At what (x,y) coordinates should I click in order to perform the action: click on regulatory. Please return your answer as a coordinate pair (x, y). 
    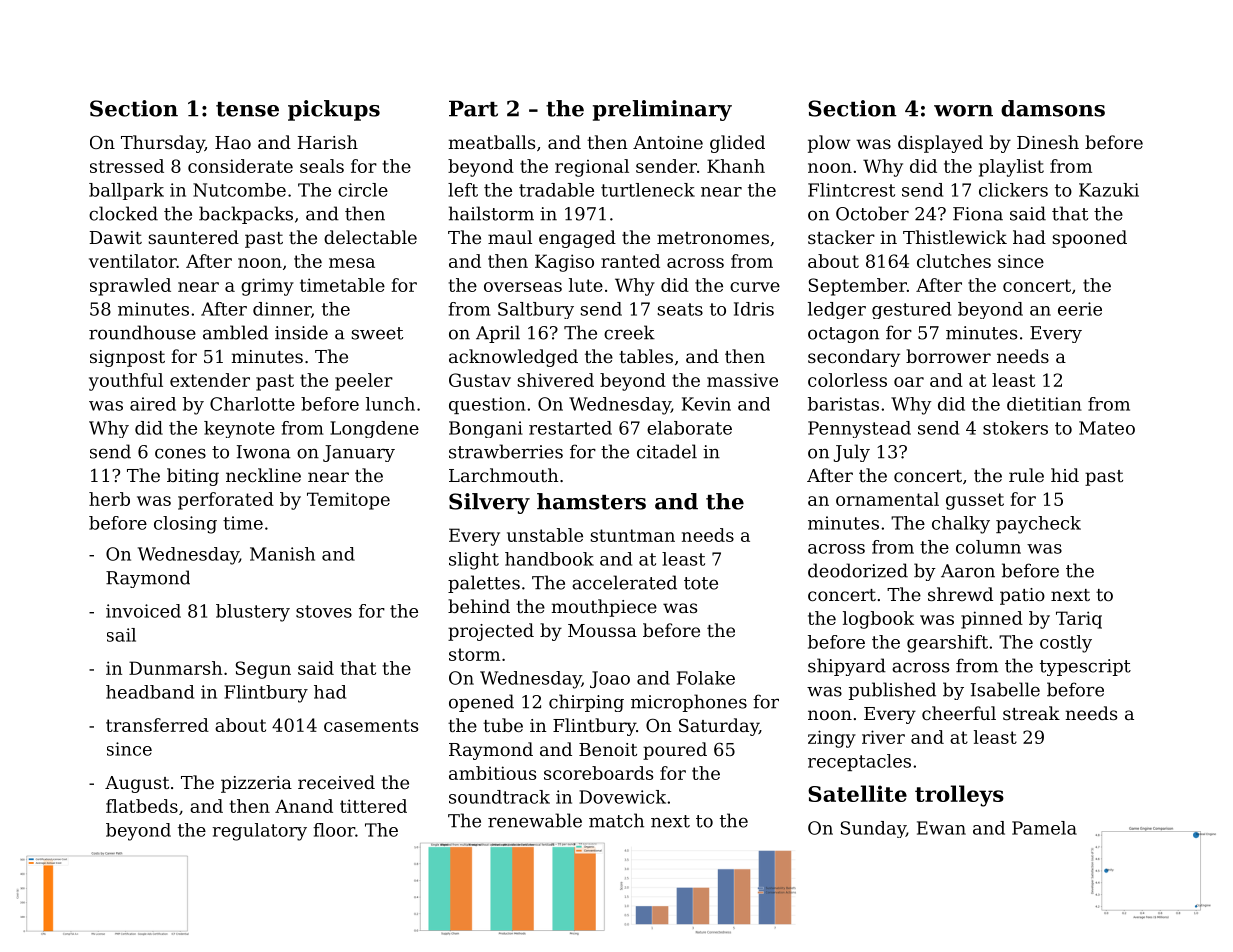
    Looking at the image, I should click on (259, 832).
